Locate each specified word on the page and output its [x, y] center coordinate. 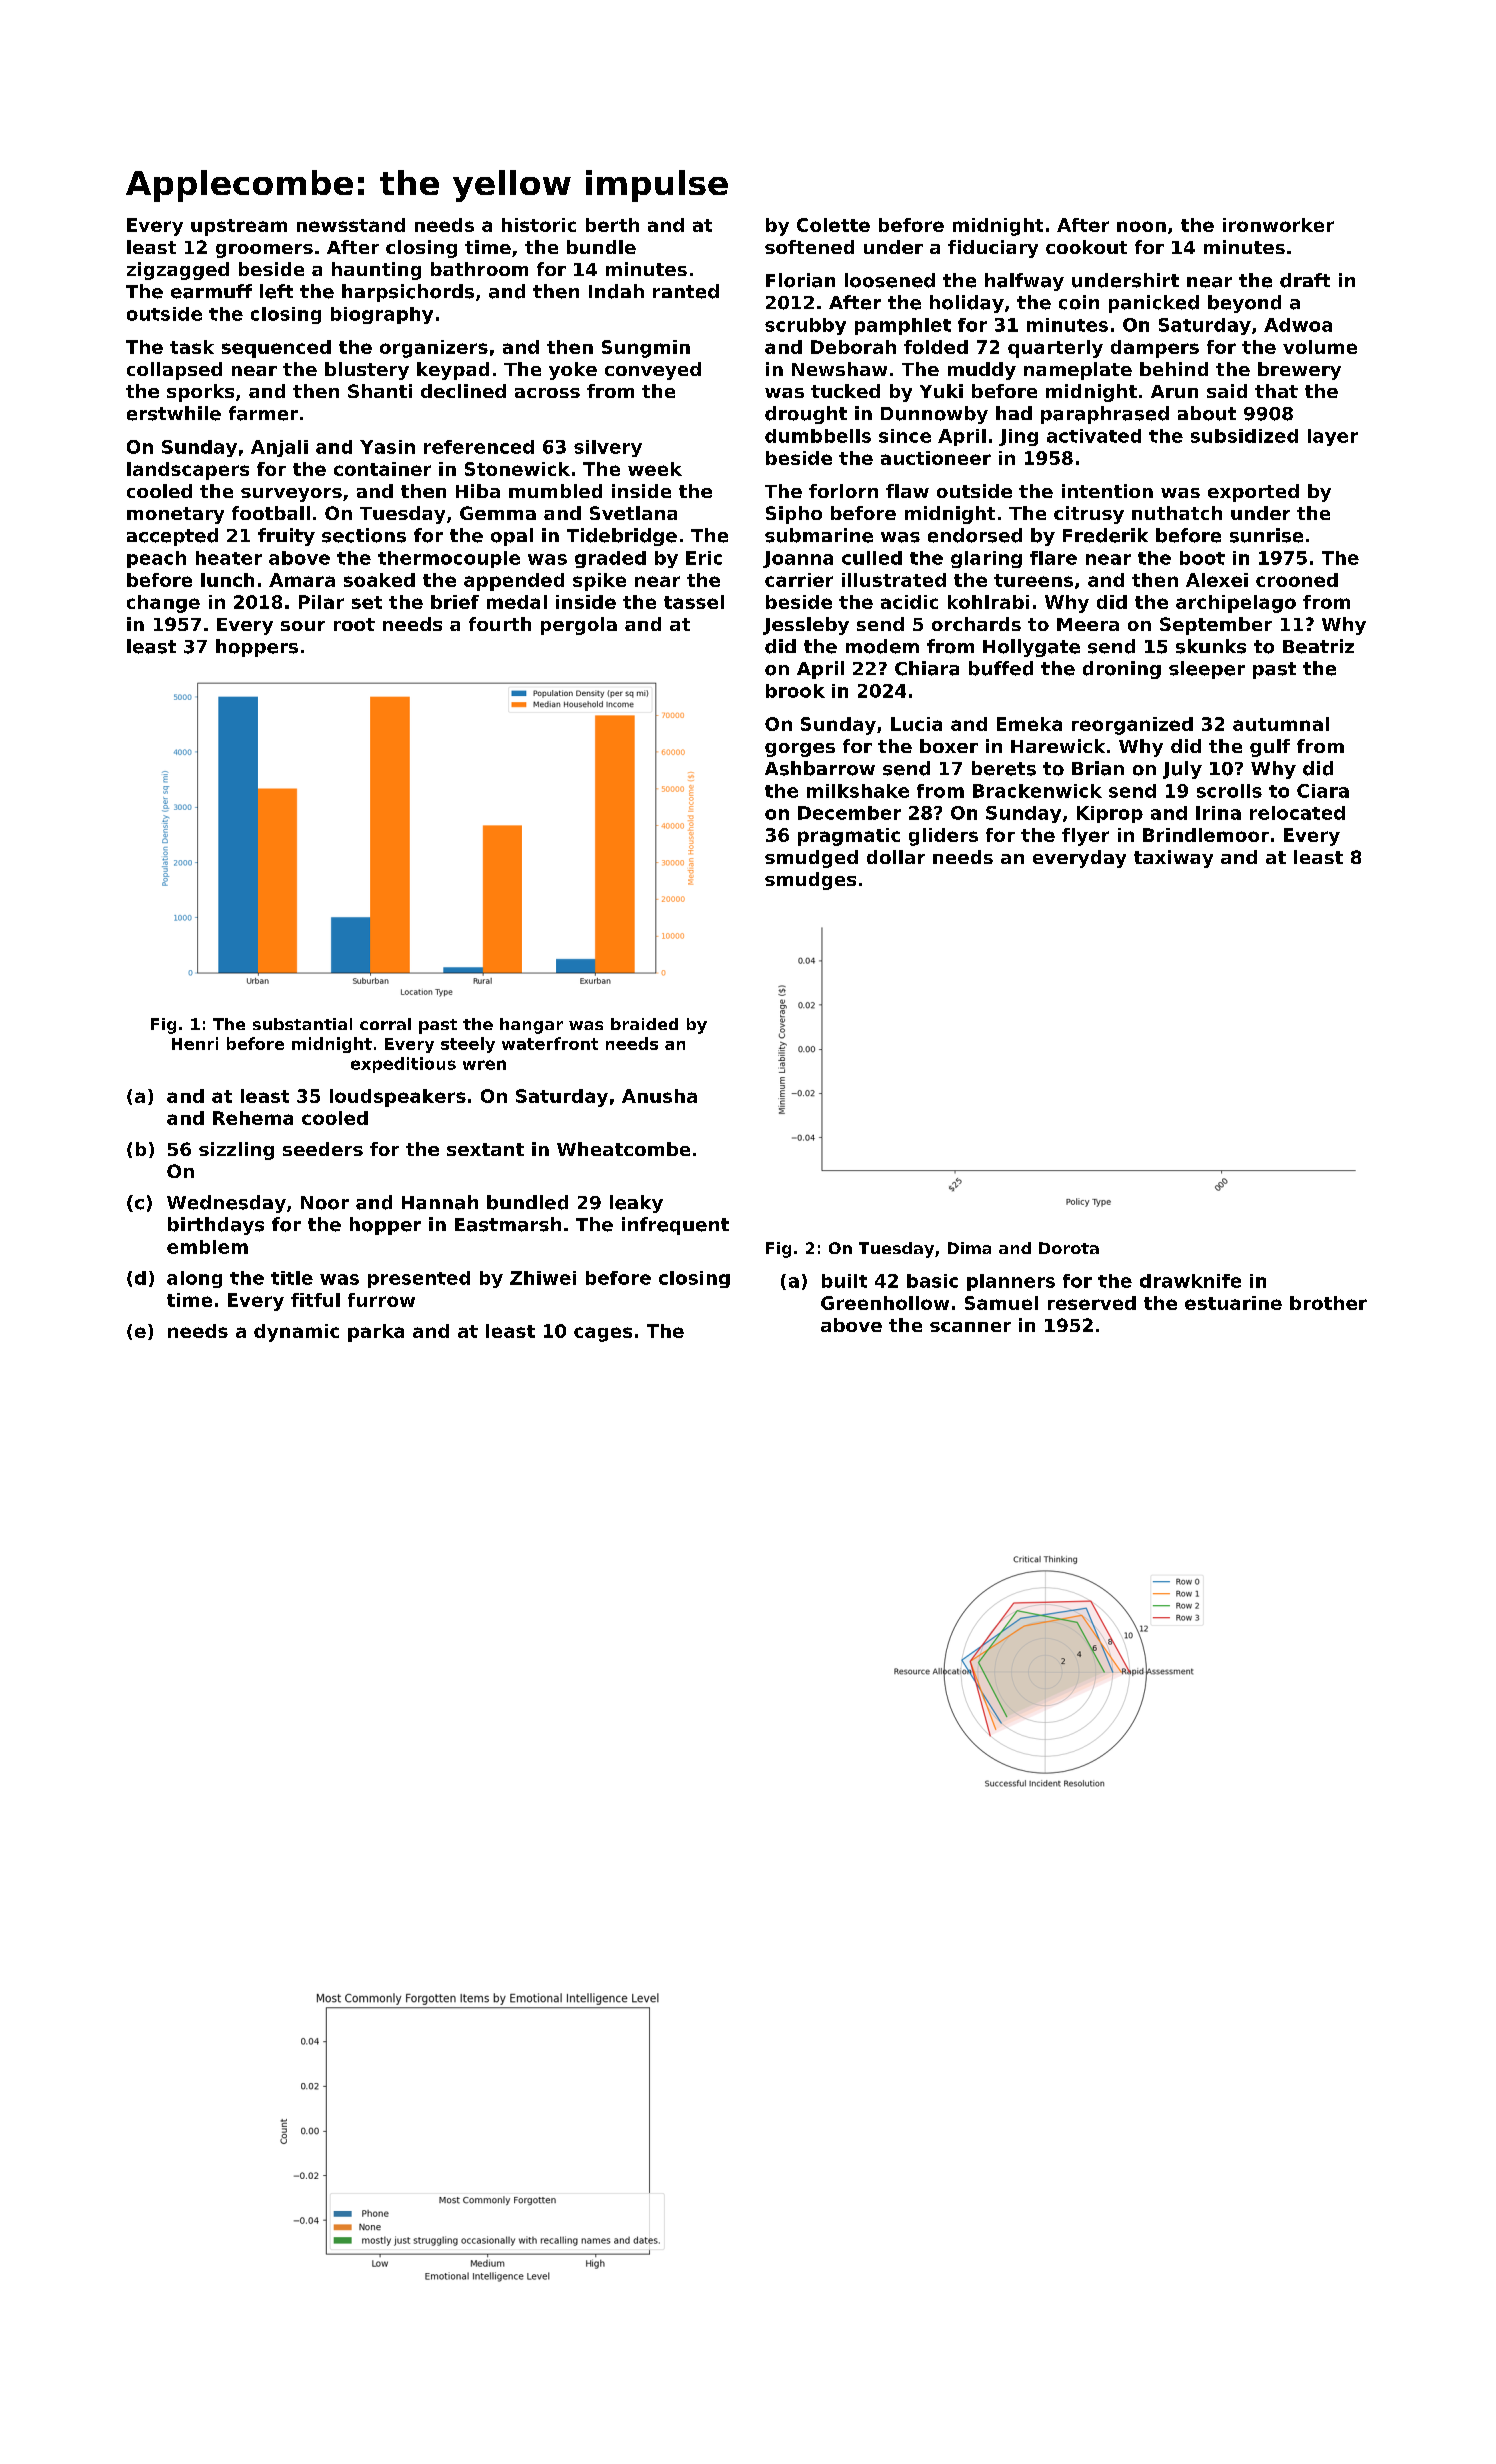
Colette [833, 225]
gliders [943, 837]
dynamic [296, 1333]
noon [1141, 226]
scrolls [1229, 791]
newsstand [351, 225]
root [354, 624]
